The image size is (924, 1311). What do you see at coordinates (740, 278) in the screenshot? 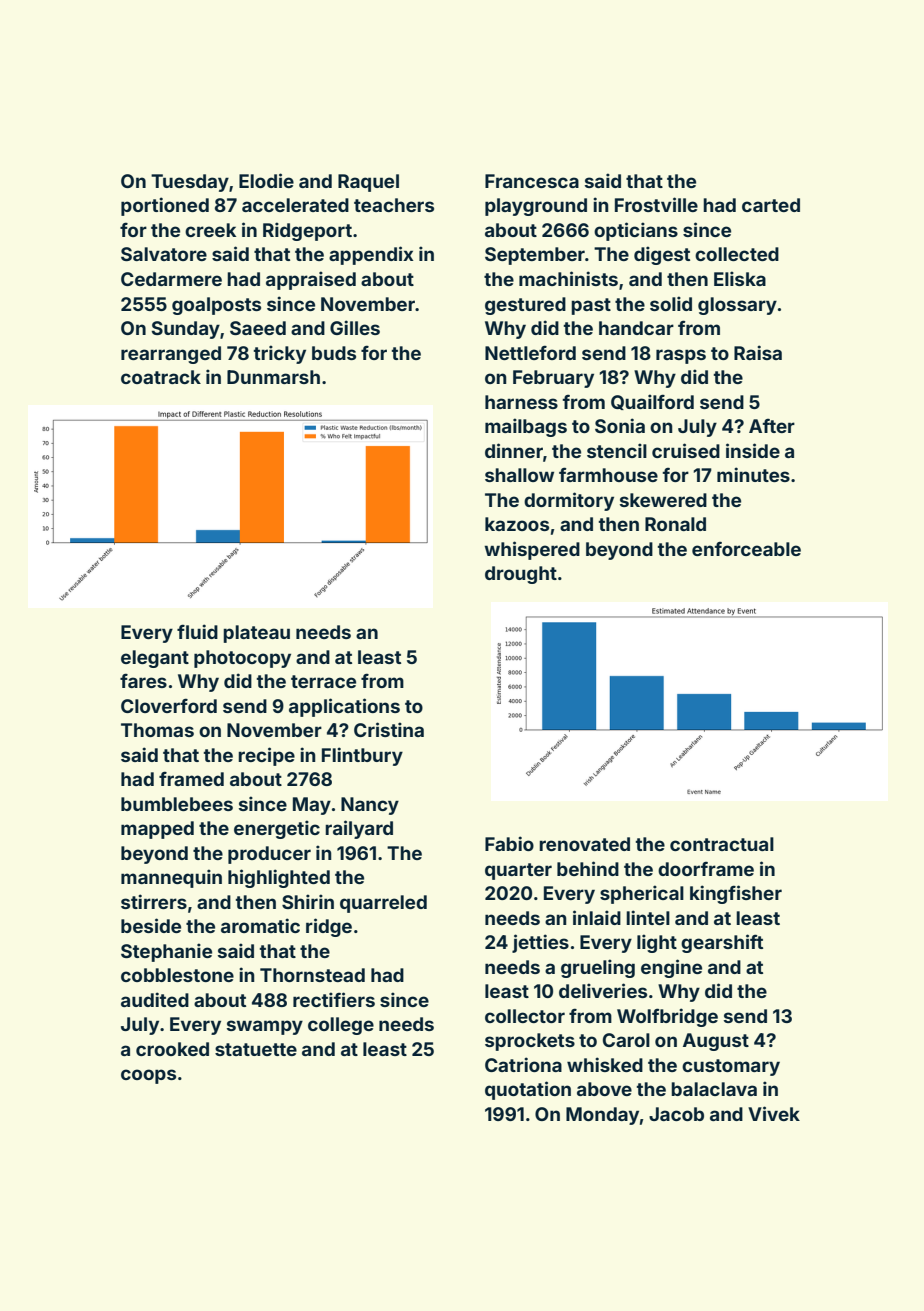
I see `Eliska` at bounding box center [740, 278].
